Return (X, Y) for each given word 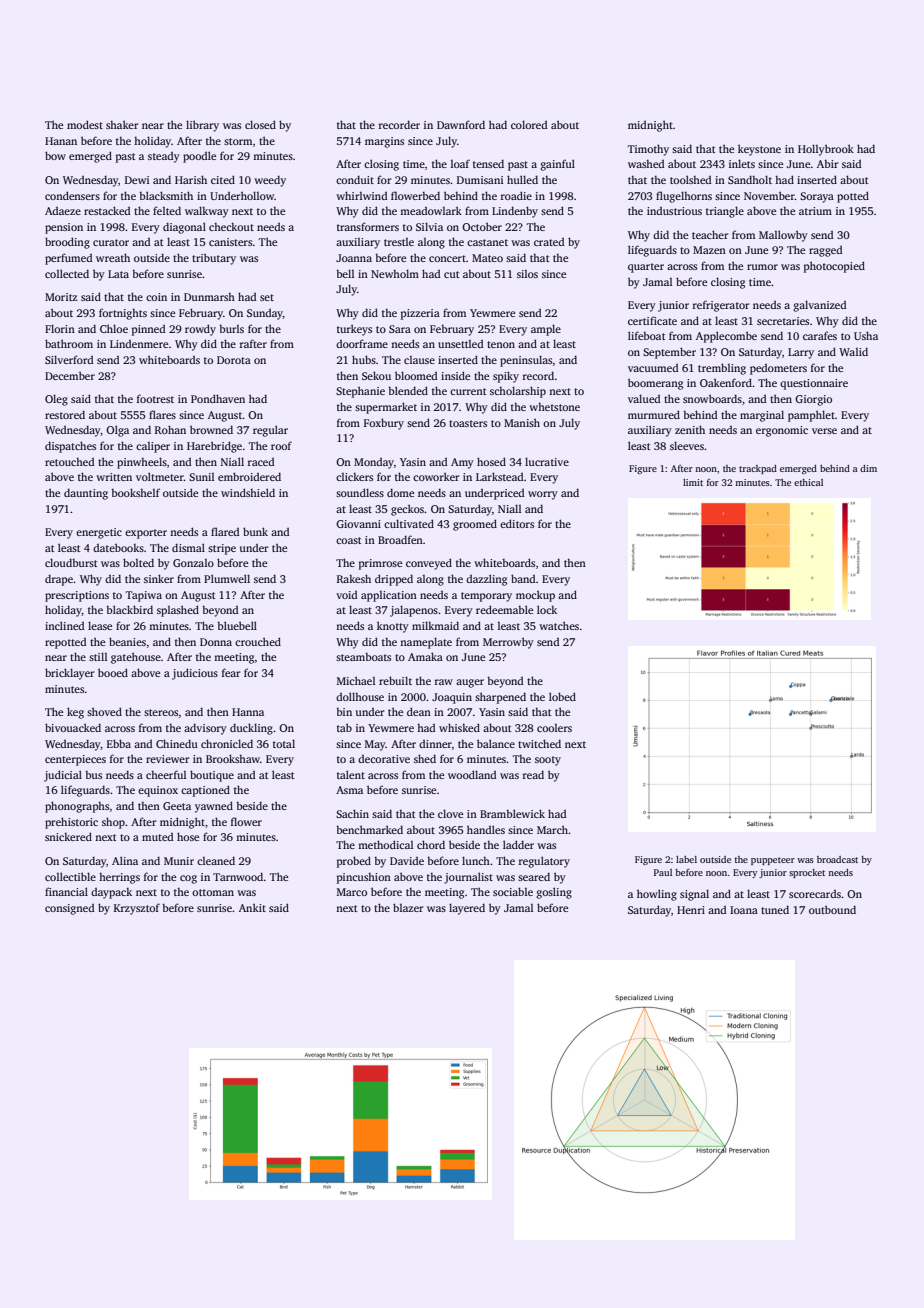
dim (868, 468)
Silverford (69, 359)
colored (529, 124)
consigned (69, 909)
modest (85, 124)
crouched (258, 641)
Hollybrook (826, 150)
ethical (808, 482)
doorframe (362, 343)
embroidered (249, 476)
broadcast (837, 859)
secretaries (783, 321)
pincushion (364, 878)
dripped (394, 580)
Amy (462, 463)
